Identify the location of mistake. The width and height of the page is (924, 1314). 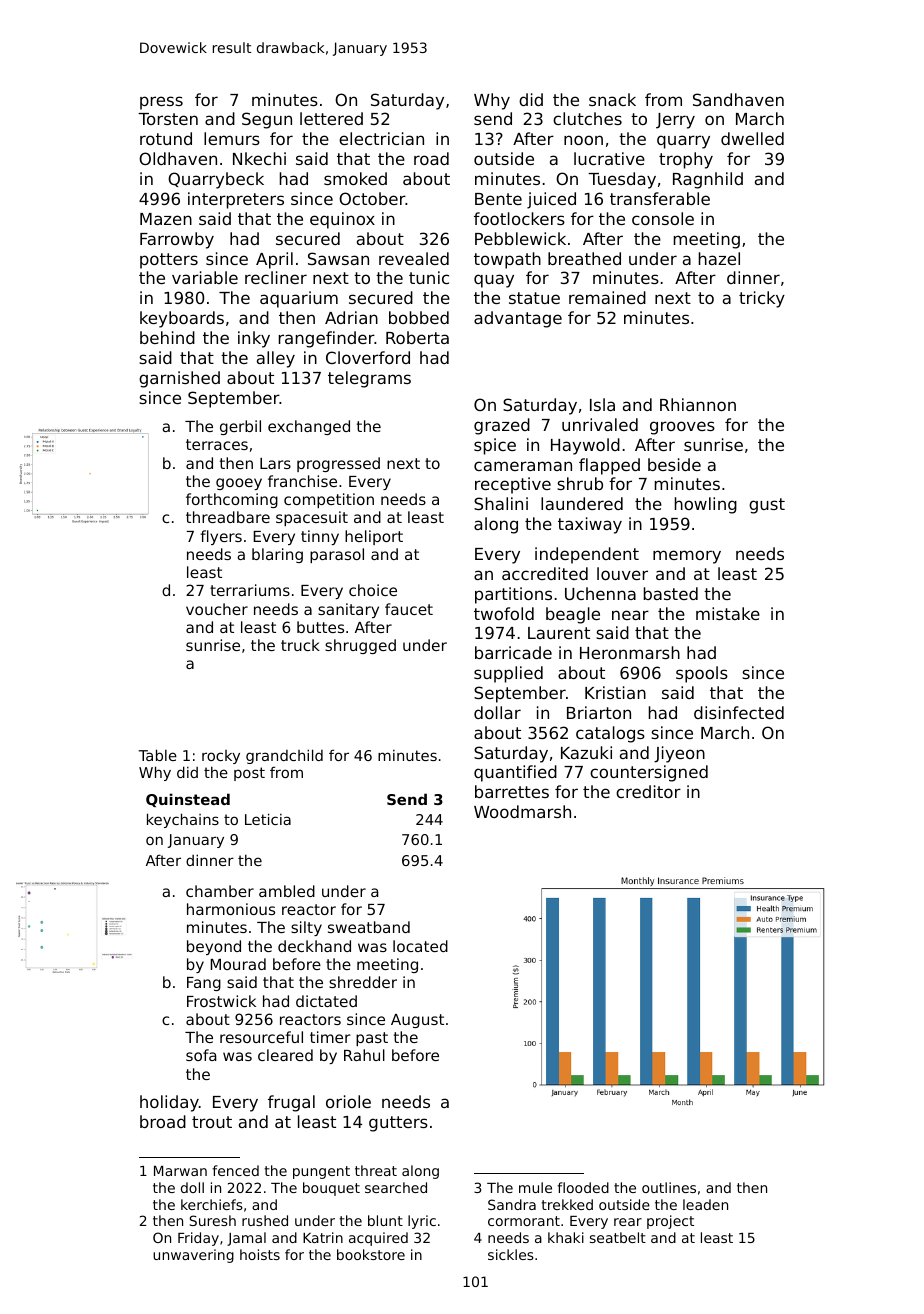
(728, 613).
